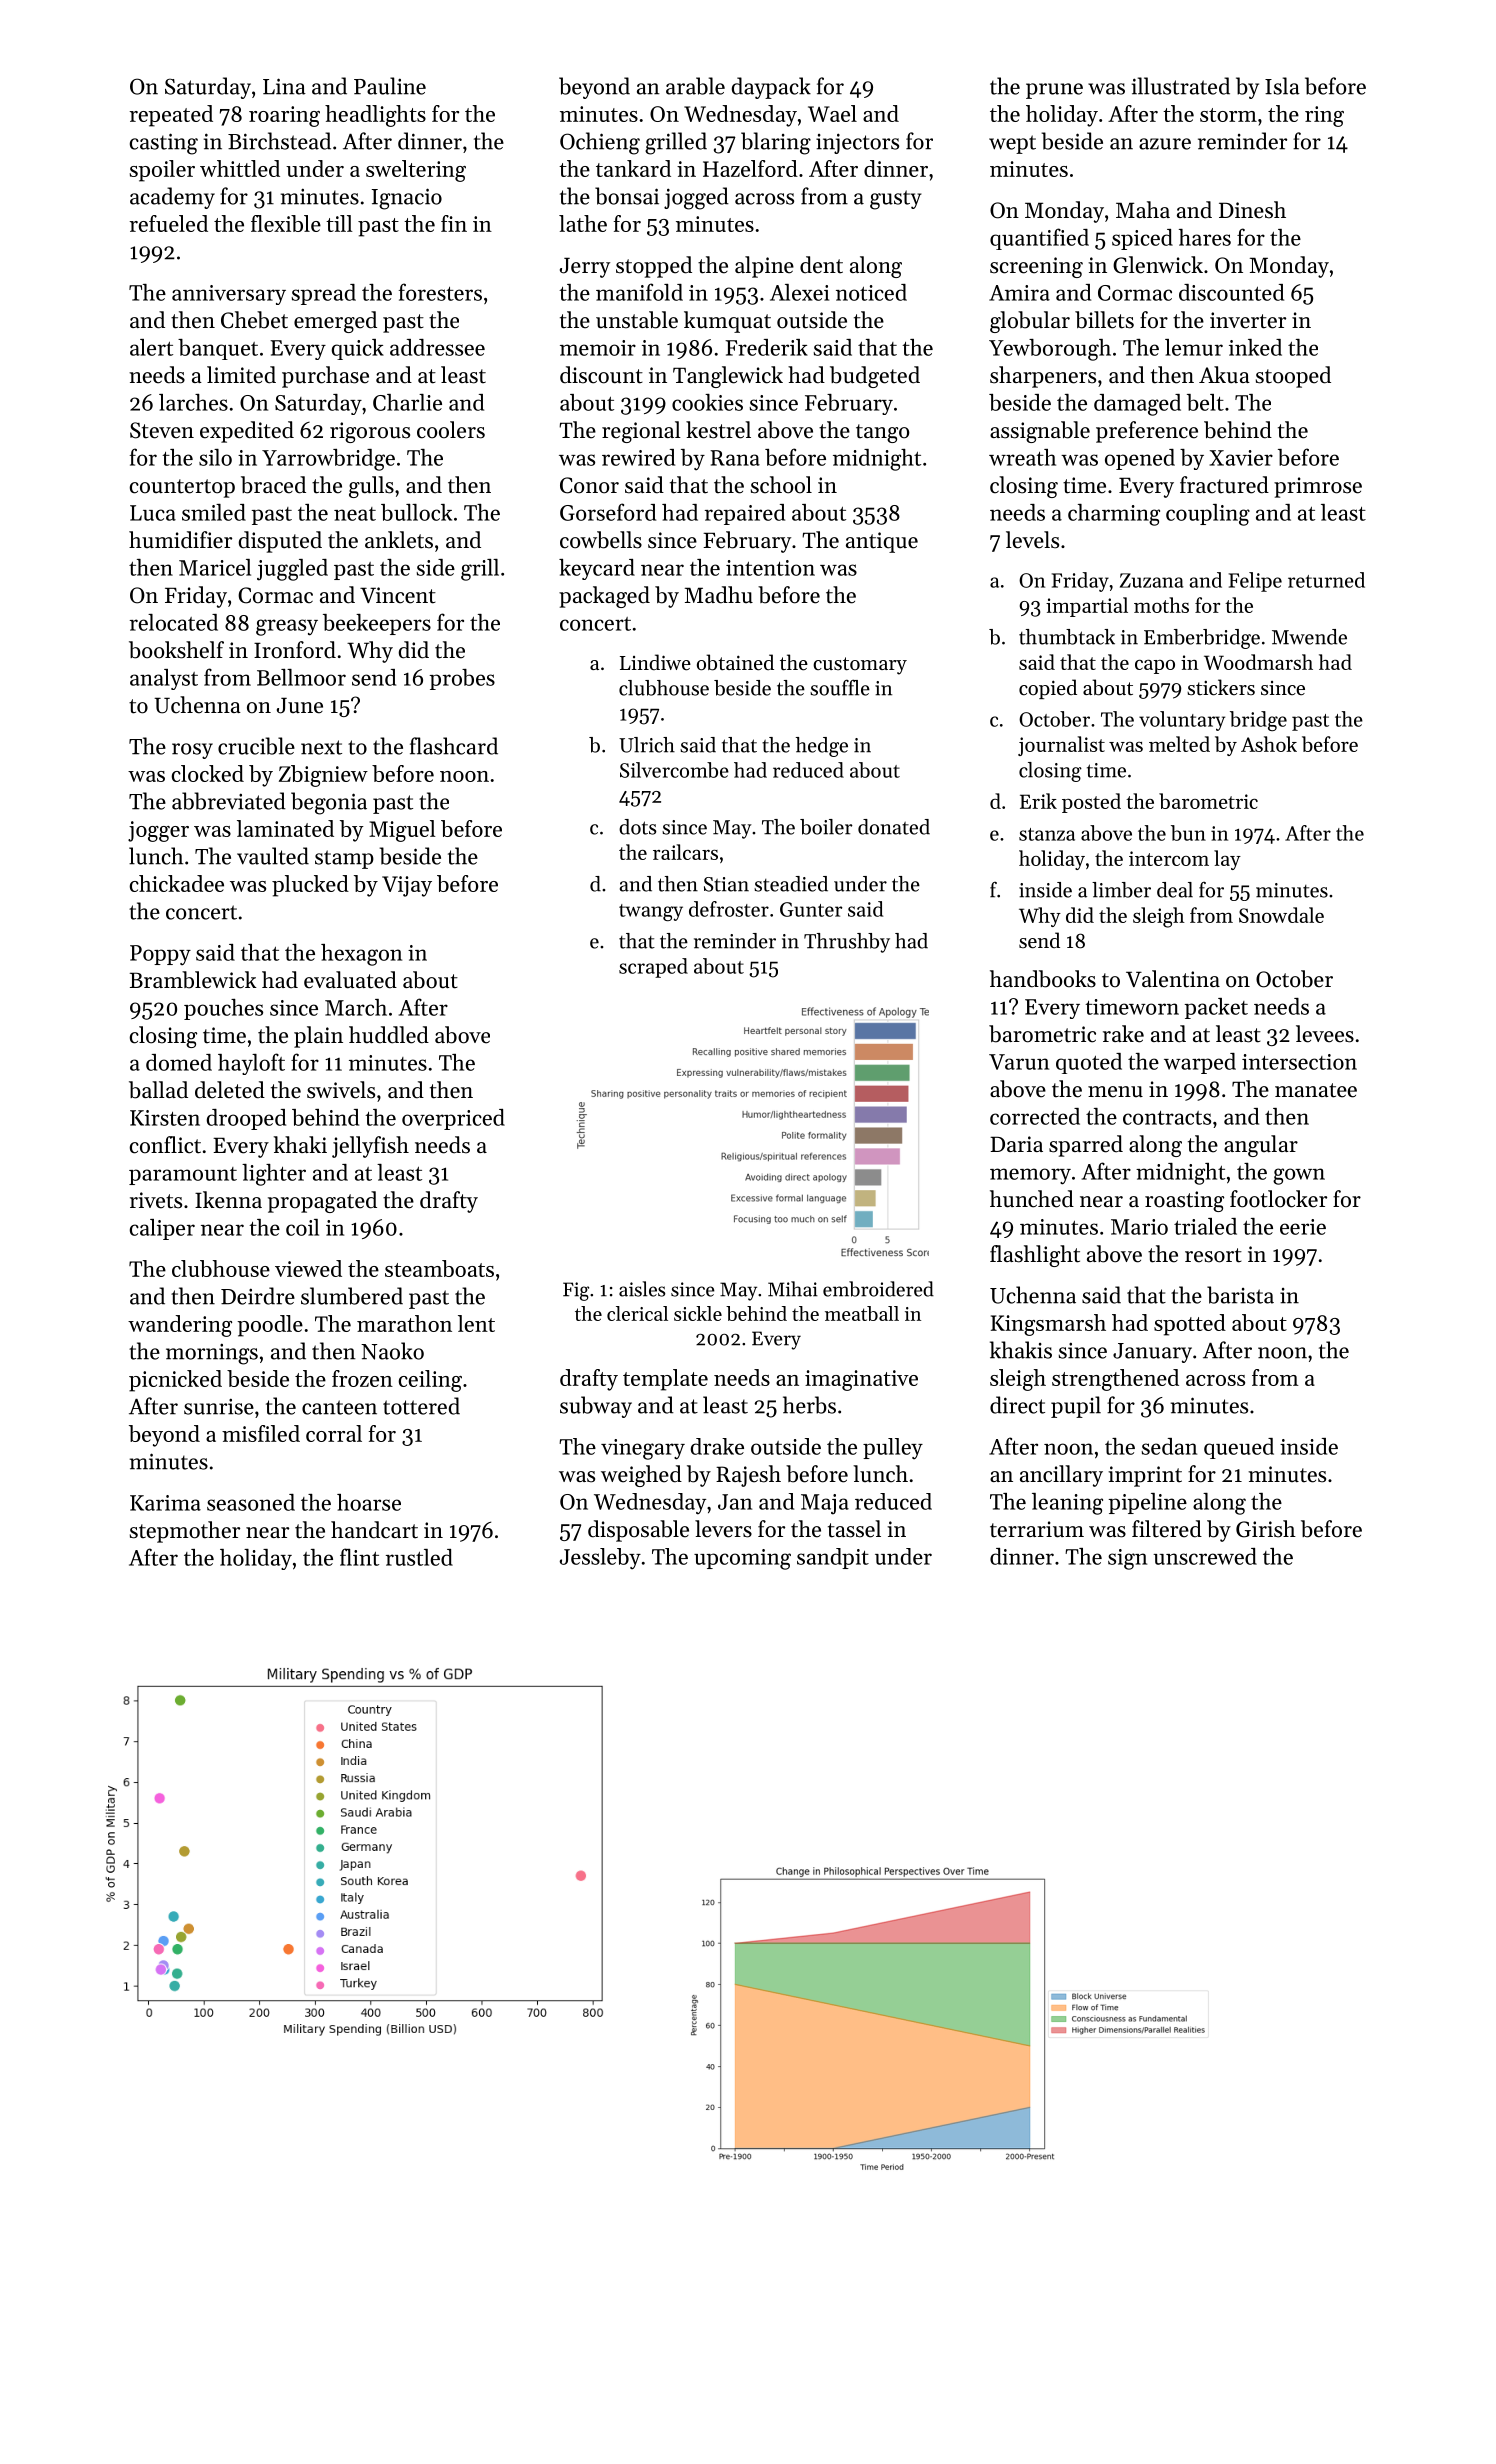 This screenshot has width=1496, height=2464. Describe the element at coordinates (770, 568) in the screenshot. I see `intention` at that location.
